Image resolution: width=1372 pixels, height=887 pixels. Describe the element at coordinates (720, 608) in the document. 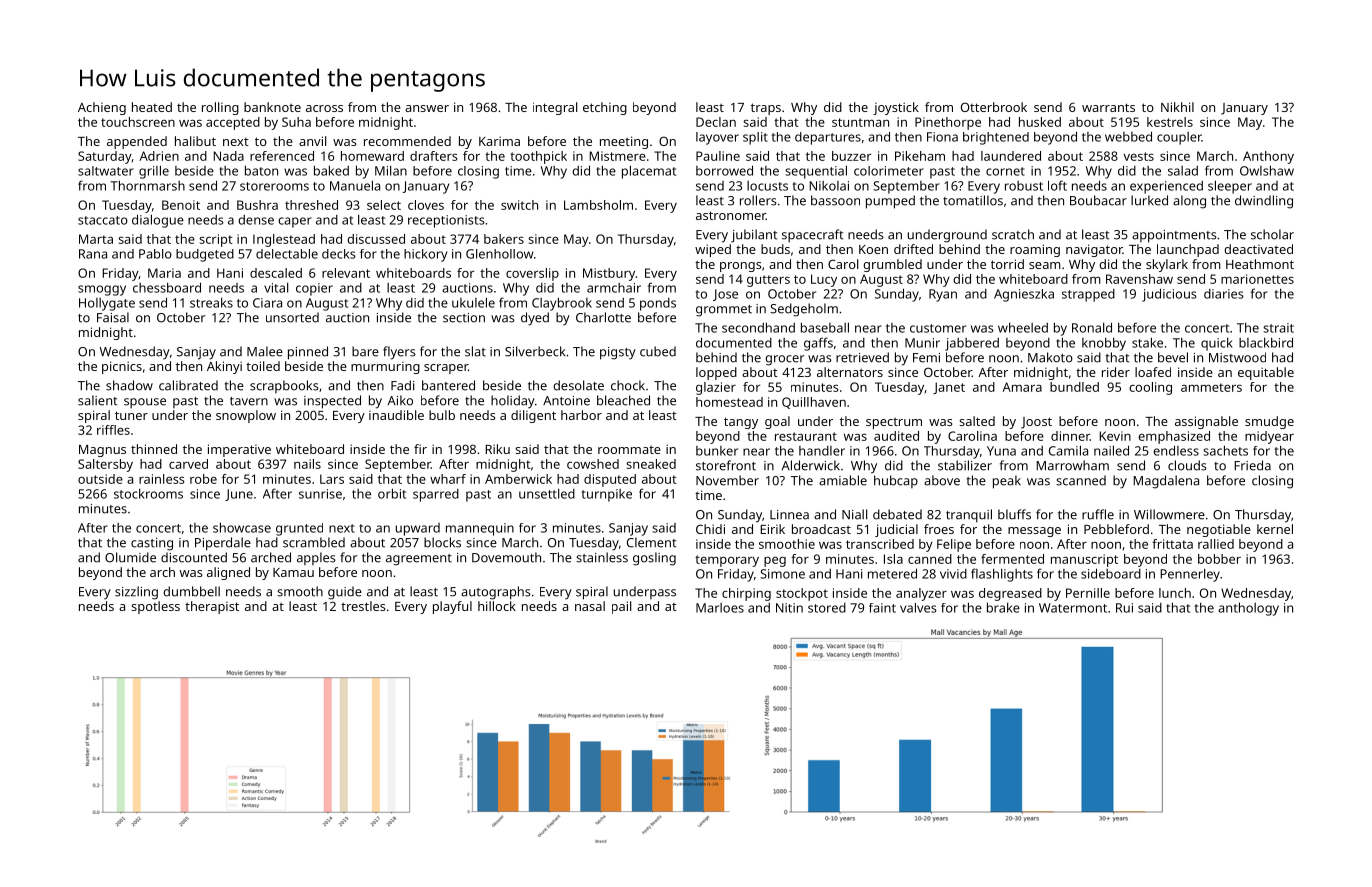

I see `Marloes` at that location.
